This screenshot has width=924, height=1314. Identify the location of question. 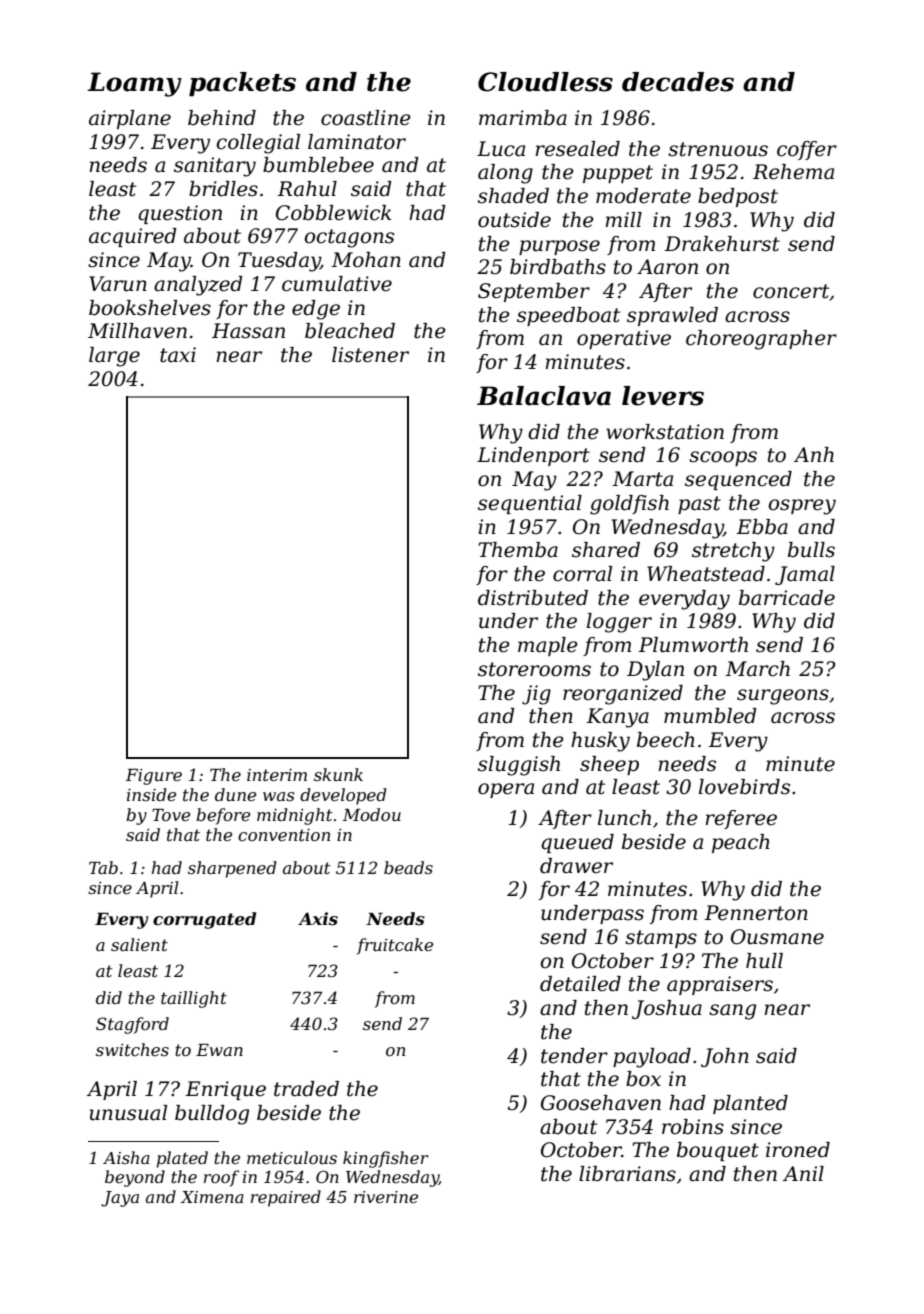
(180, 214).
